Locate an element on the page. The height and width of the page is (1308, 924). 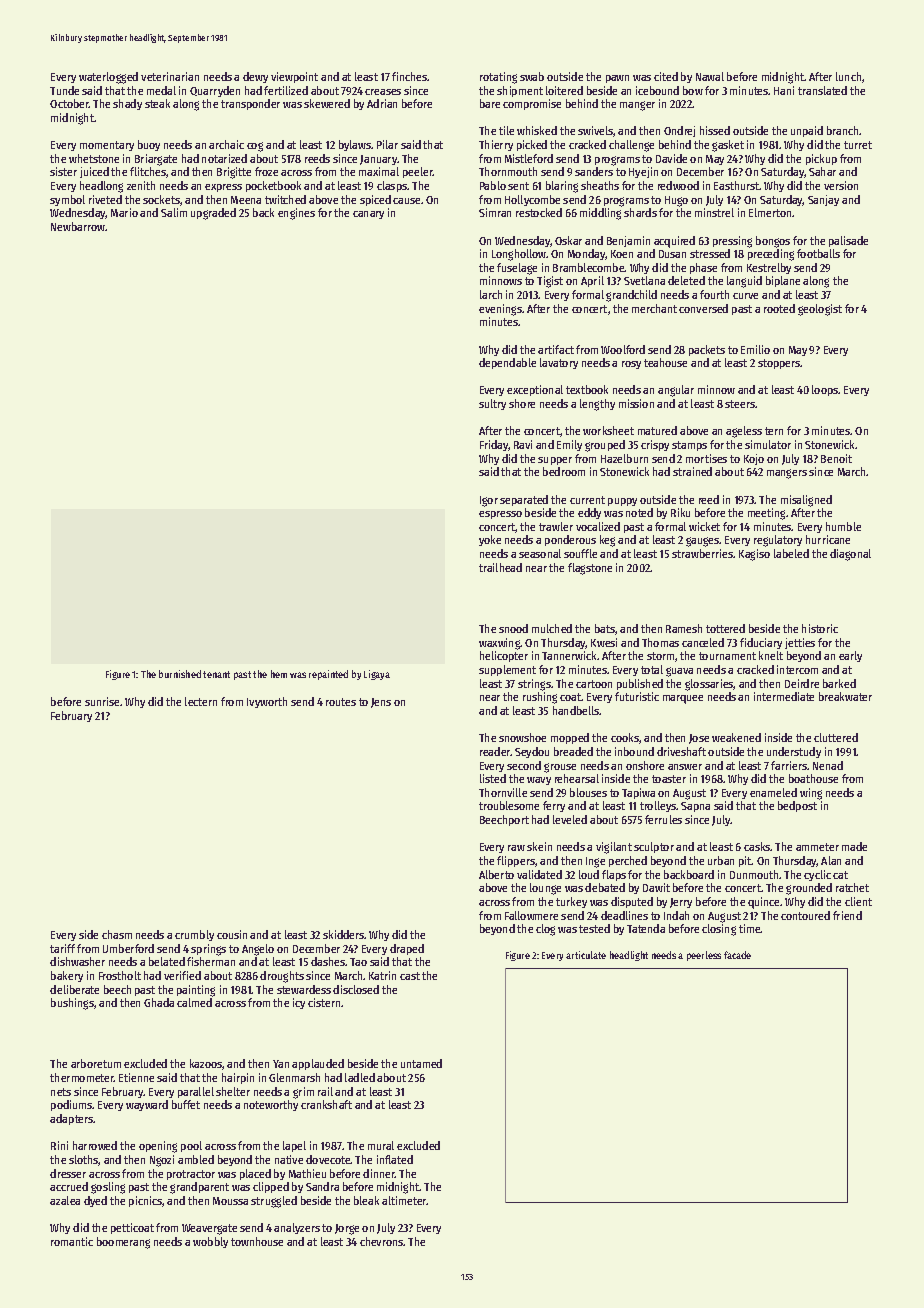
Rini is located at coordinates (59, 1145).
